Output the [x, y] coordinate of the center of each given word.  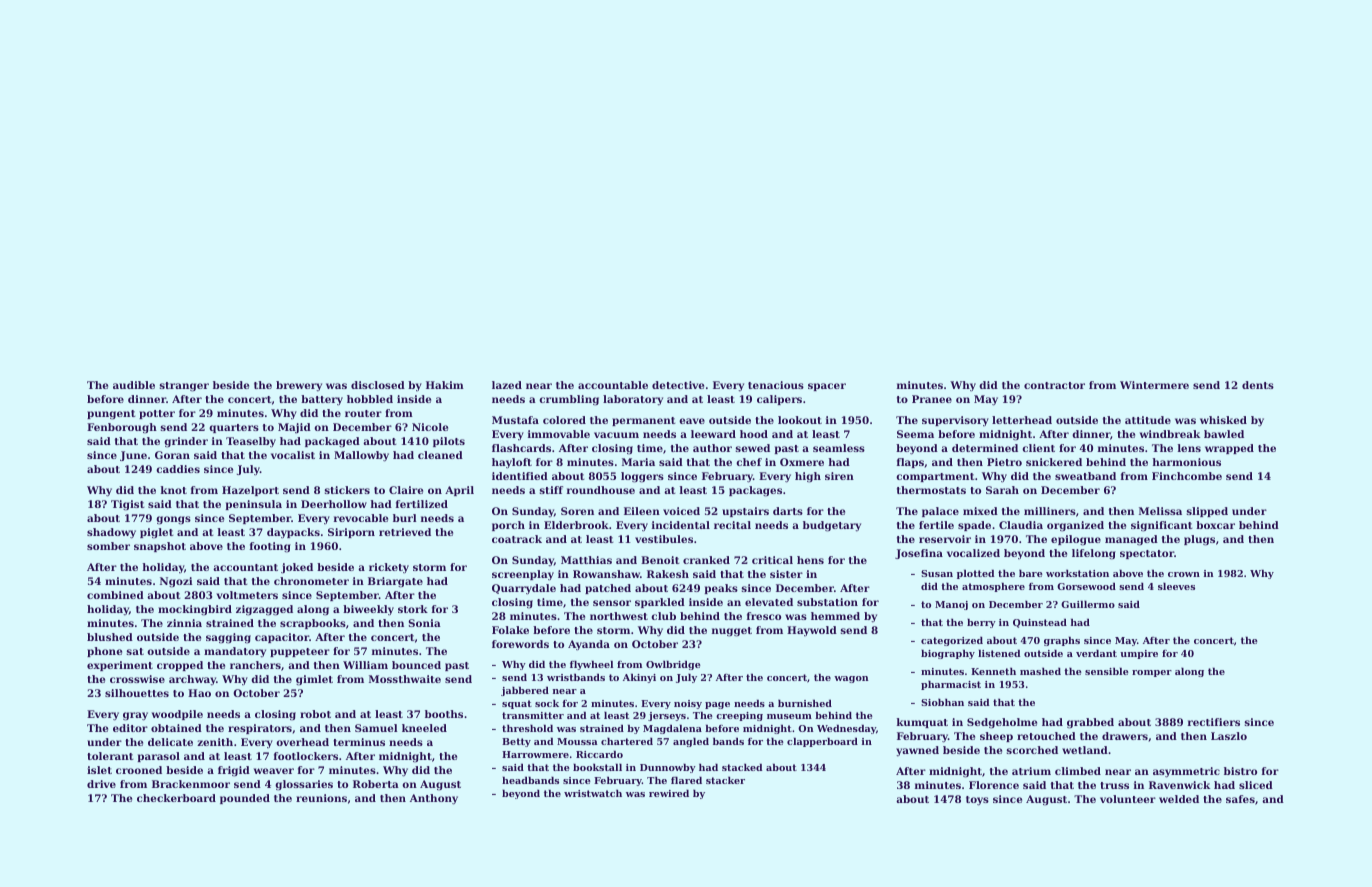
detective [678, 385]
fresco [764, 616]
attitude [1148, 420]
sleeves [1176, 586]
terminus [359, 742]
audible [134, 385]
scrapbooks [313, 624]
